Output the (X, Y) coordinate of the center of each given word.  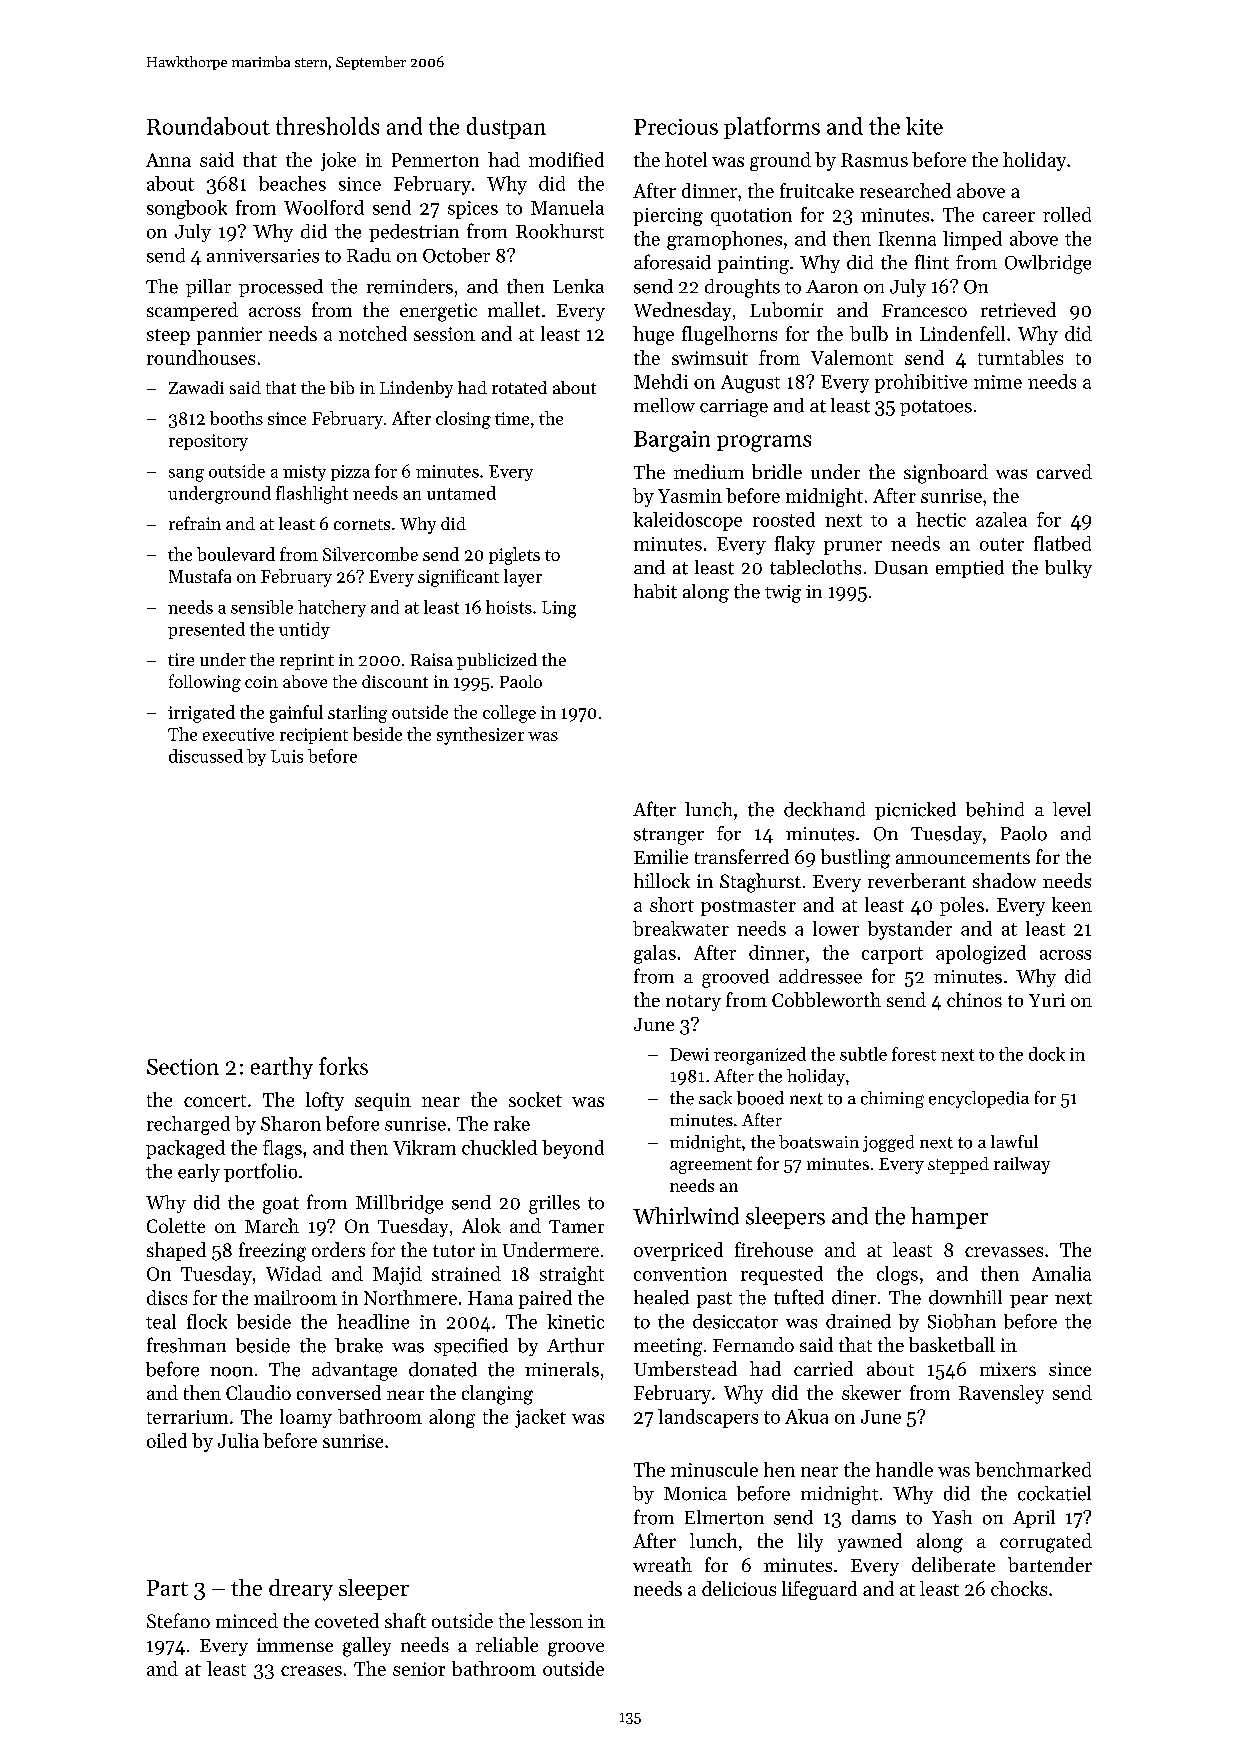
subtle (863, 1054)
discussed (206, 756)
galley (367, 1647)
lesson (556, 1620)
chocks (1019, 1588)
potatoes (936, 408)
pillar (208, 288)
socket (535, 1099)
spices (473, 210)
